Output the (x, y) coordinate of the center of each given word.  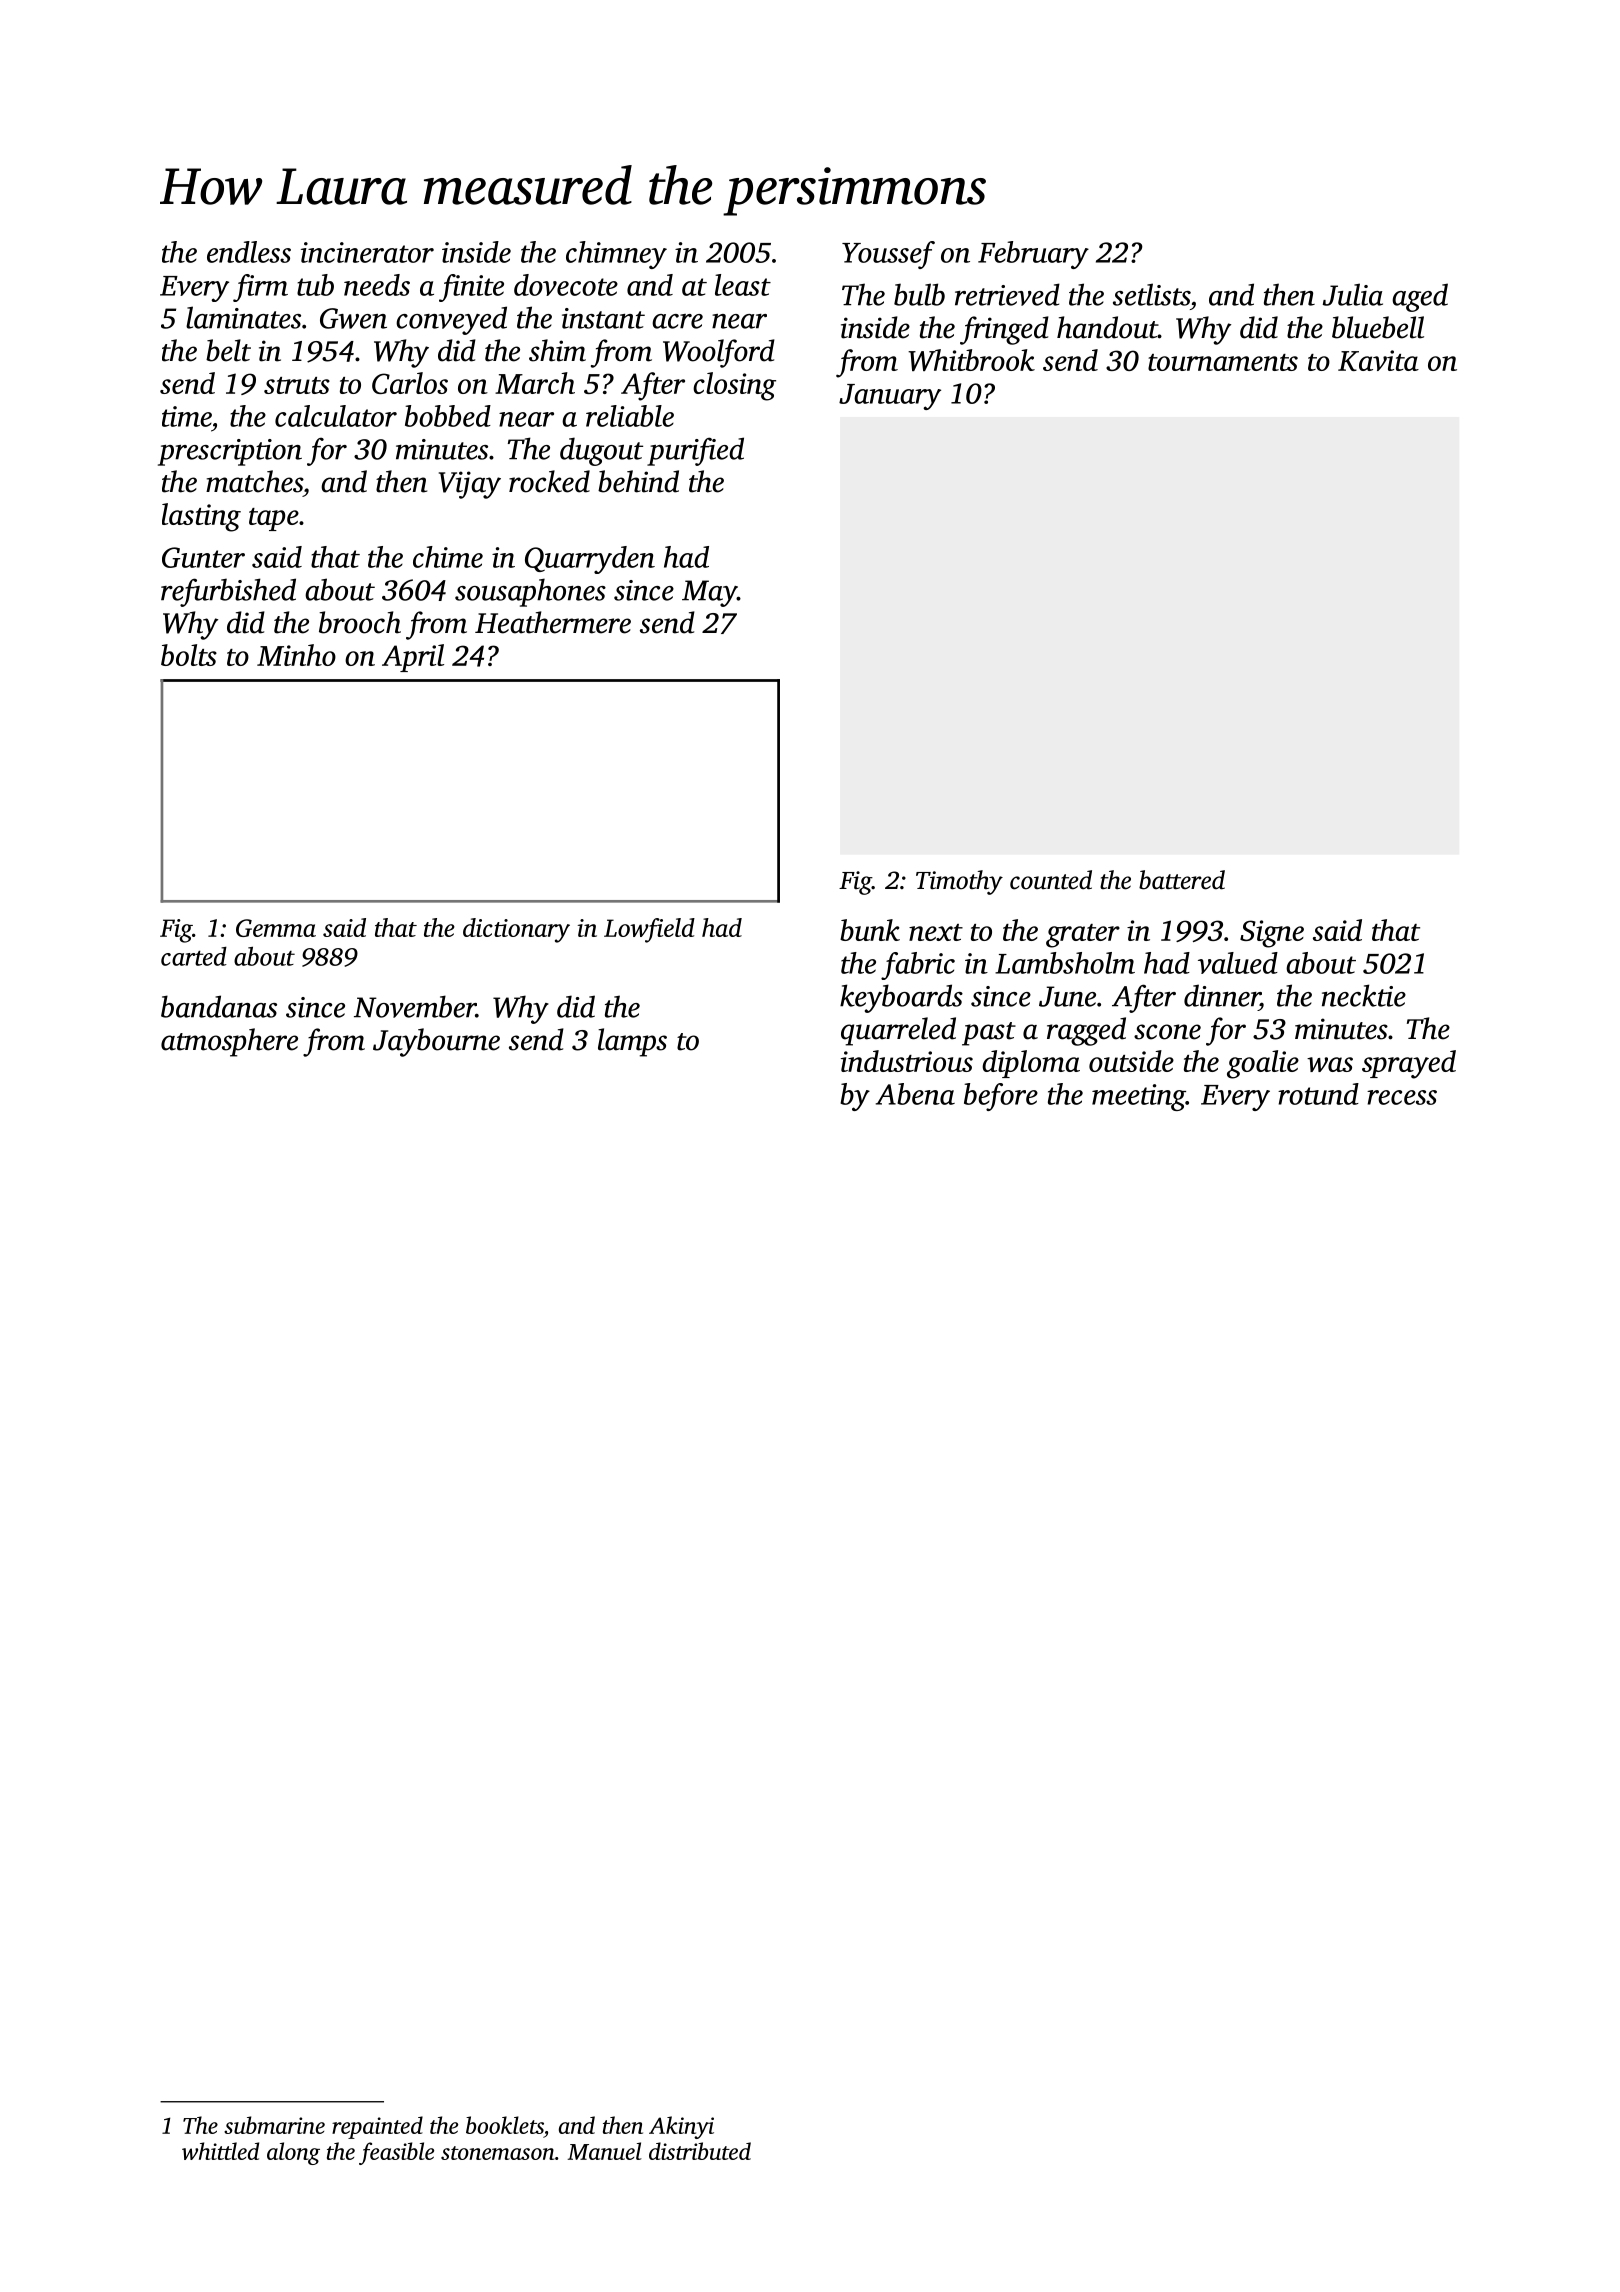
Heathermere (553, 622)
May (709, 593)
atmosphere (229, 1042)
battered (1182, 880)
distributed (700, 2151)
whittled (220, 2151)
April (413, 658)
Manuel (605, 2151)
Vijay (470, 485)
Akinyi (681, 2127)
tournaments (1223, 362)
